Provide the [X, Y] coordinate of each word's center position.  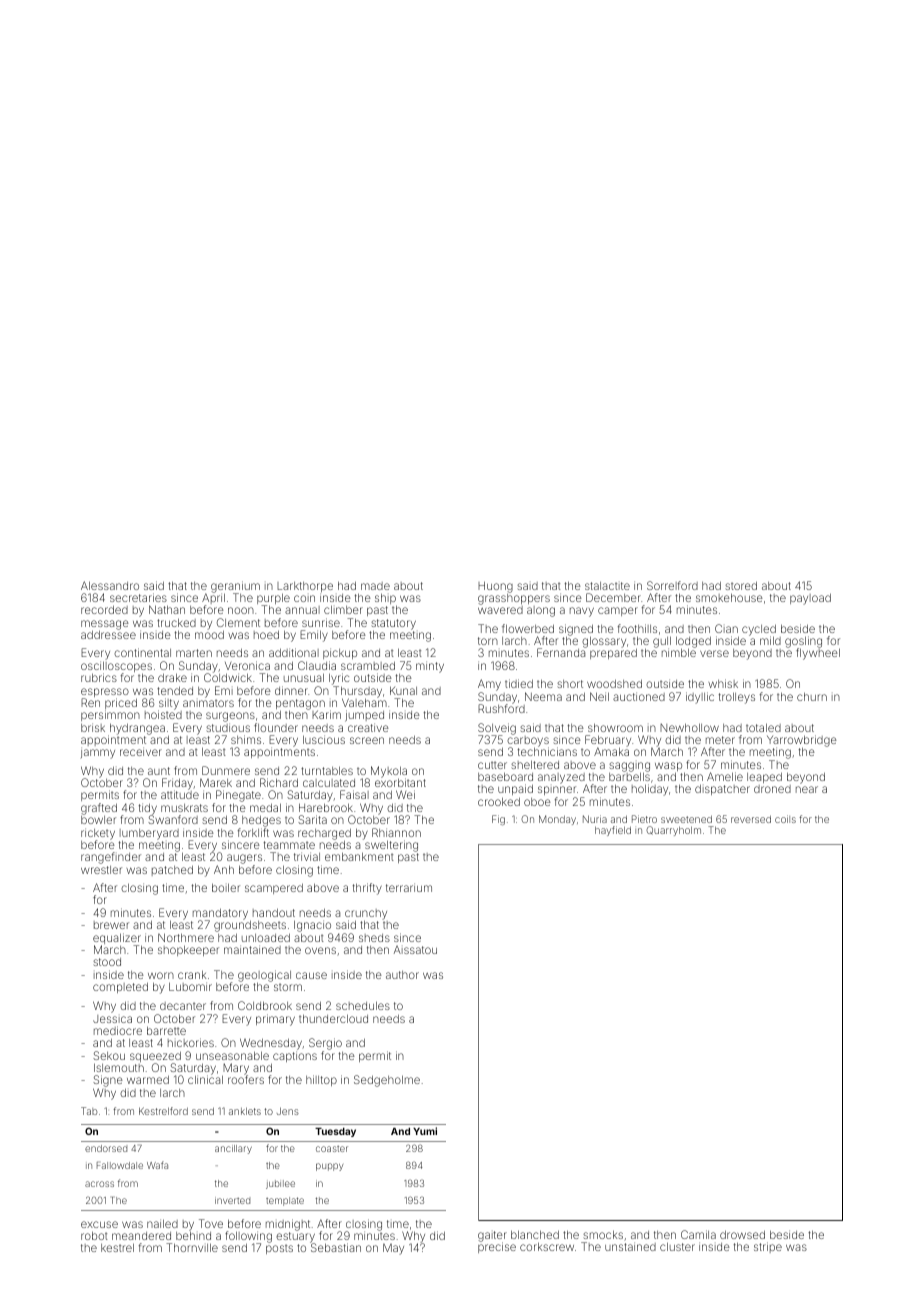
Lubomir [190, 986]
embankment [359, 856]
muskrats [184, 808]
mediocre [118, 1030]
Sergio [325, 1044]
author [402, 975]
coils [785, 819]
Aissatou [415, 950]
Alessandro [110, 585]
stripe [768, 1247]
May [393, 1249]
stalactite [607, 586]
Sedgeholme [387, 1081]
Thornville [192, 1247]
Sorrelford [672, 585]
